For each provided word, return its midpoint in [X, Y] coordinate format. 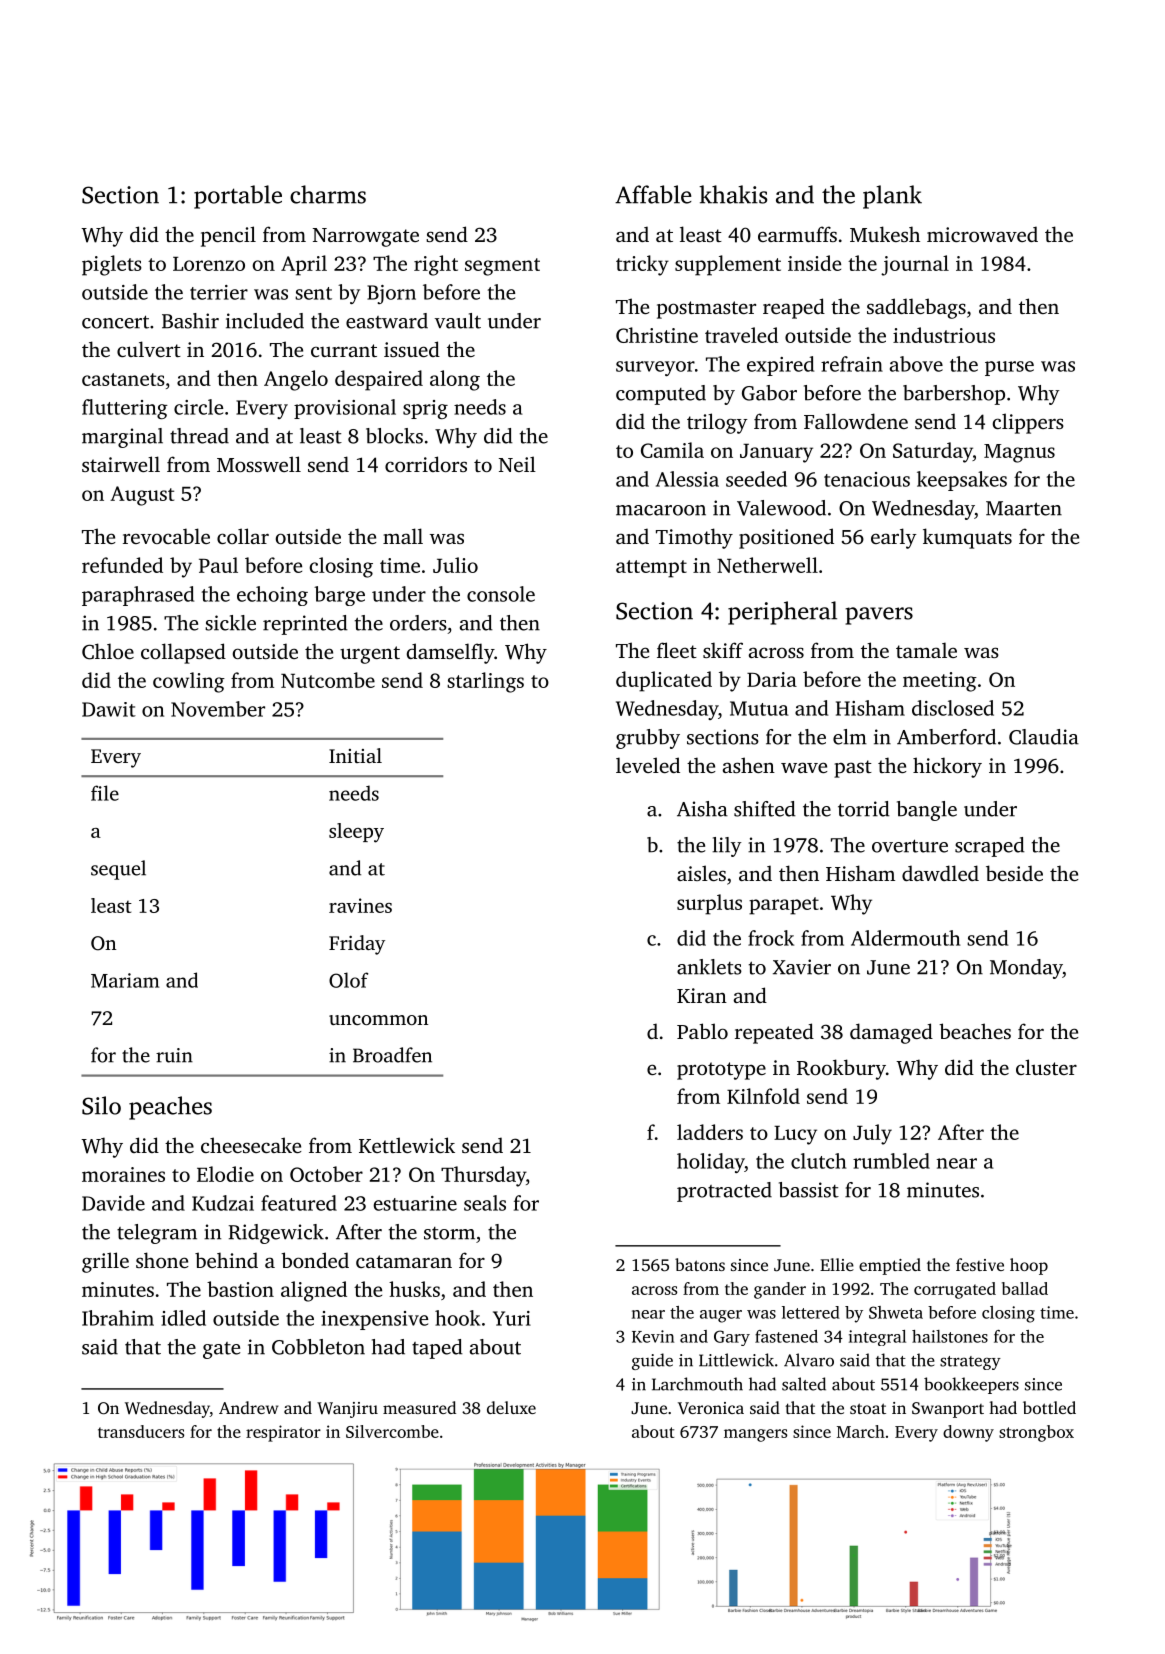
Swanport [948, 1410]
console [501, 594]
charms [328, 194]
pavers [879, 616]
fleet [677, 650]
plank [892, 197]
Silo [101, 1105]
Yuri [512, 1318]
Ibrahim [118, 1318]
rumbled [891, 1161]
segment [502, 267]
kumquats [967, 538]
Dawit [109, 709]
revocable [166, 536]
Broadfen [392, 1055]
